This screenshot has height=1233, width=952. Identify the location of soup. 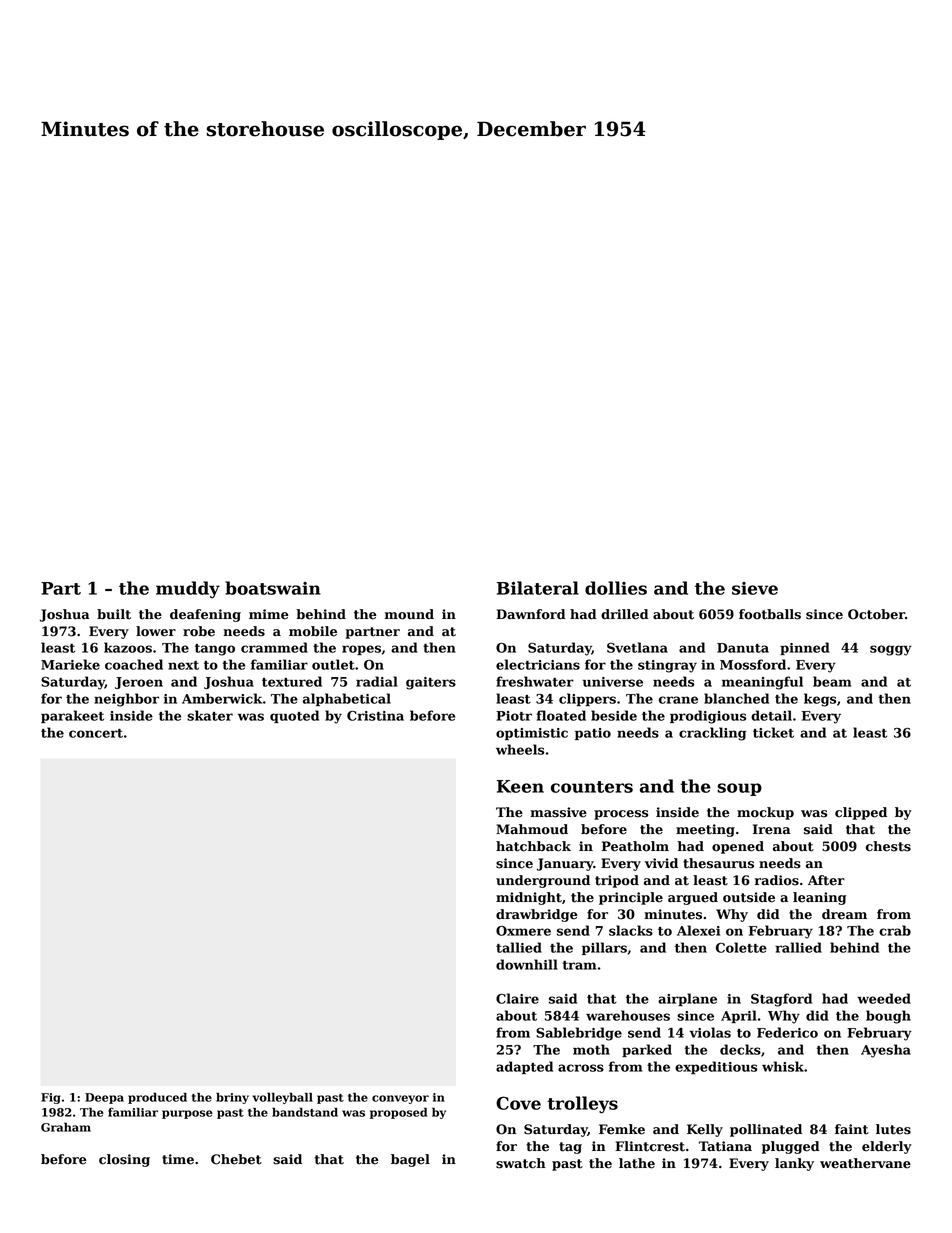
(739, 789).
